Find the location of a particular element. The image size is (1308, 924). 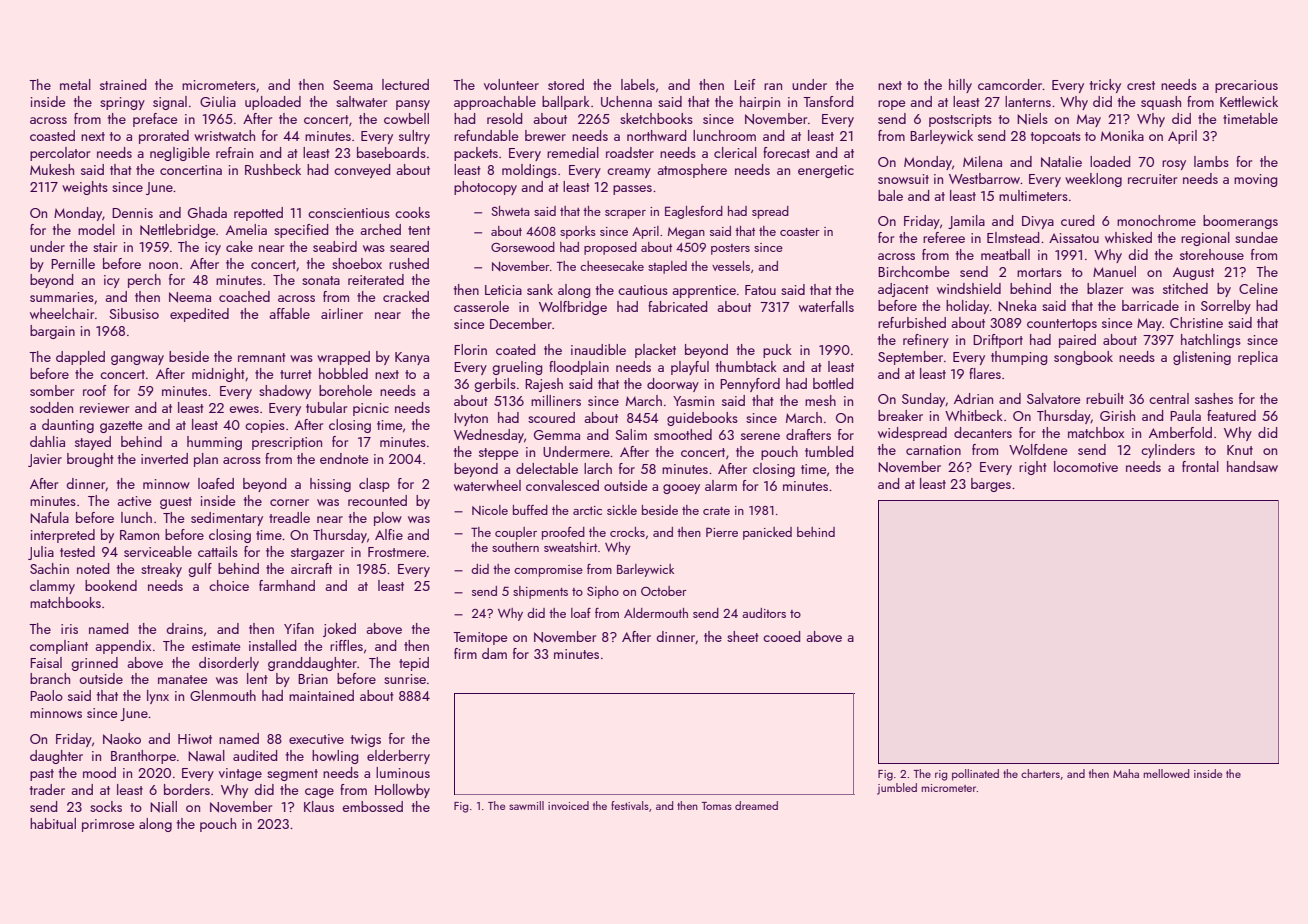

Leif is located at coordinates (745, 84).
